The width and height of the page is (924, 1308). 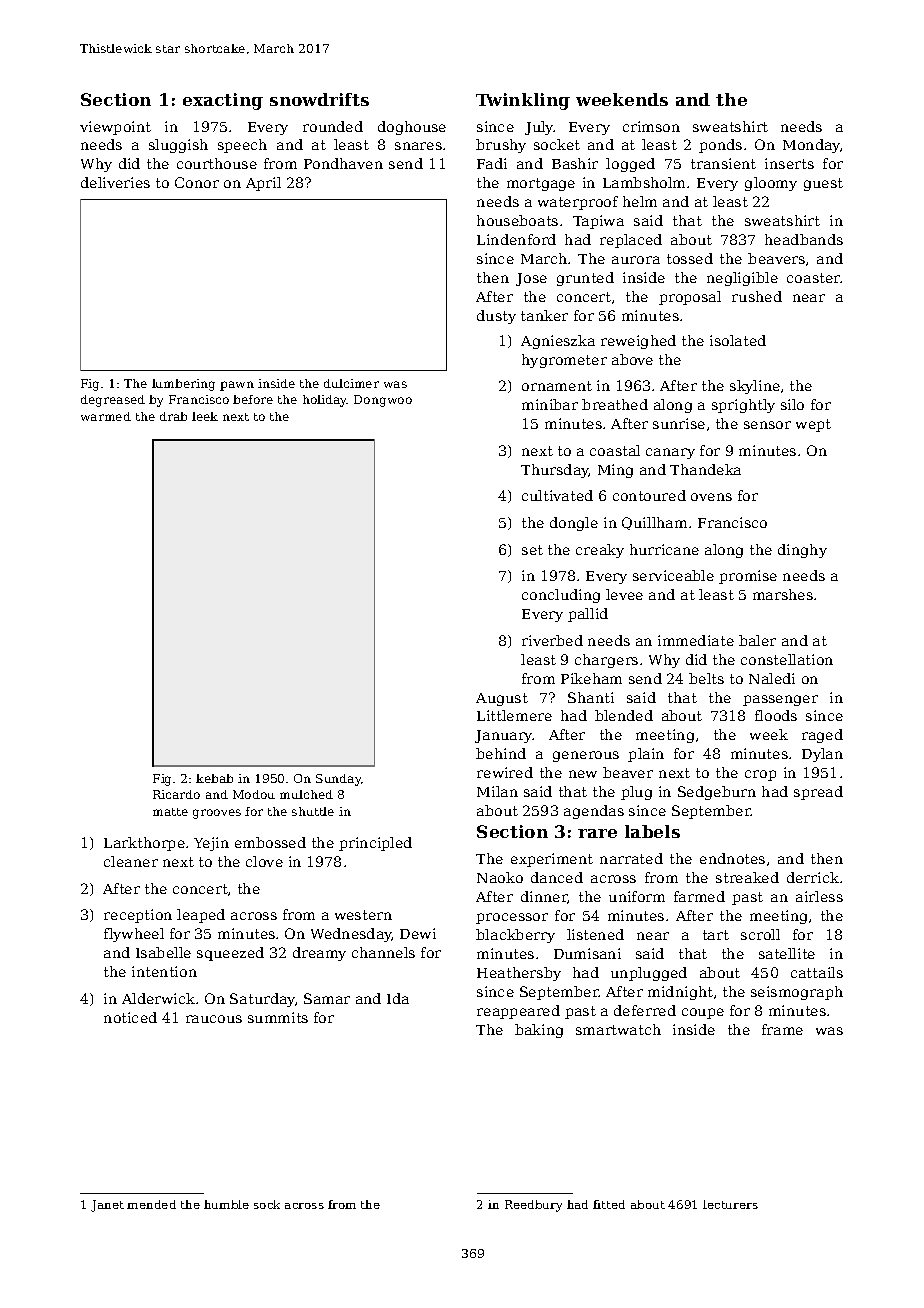 What do you see at coordinates (496, 317) in the page?
I see `dusty` at bounding box center [496, 317].
